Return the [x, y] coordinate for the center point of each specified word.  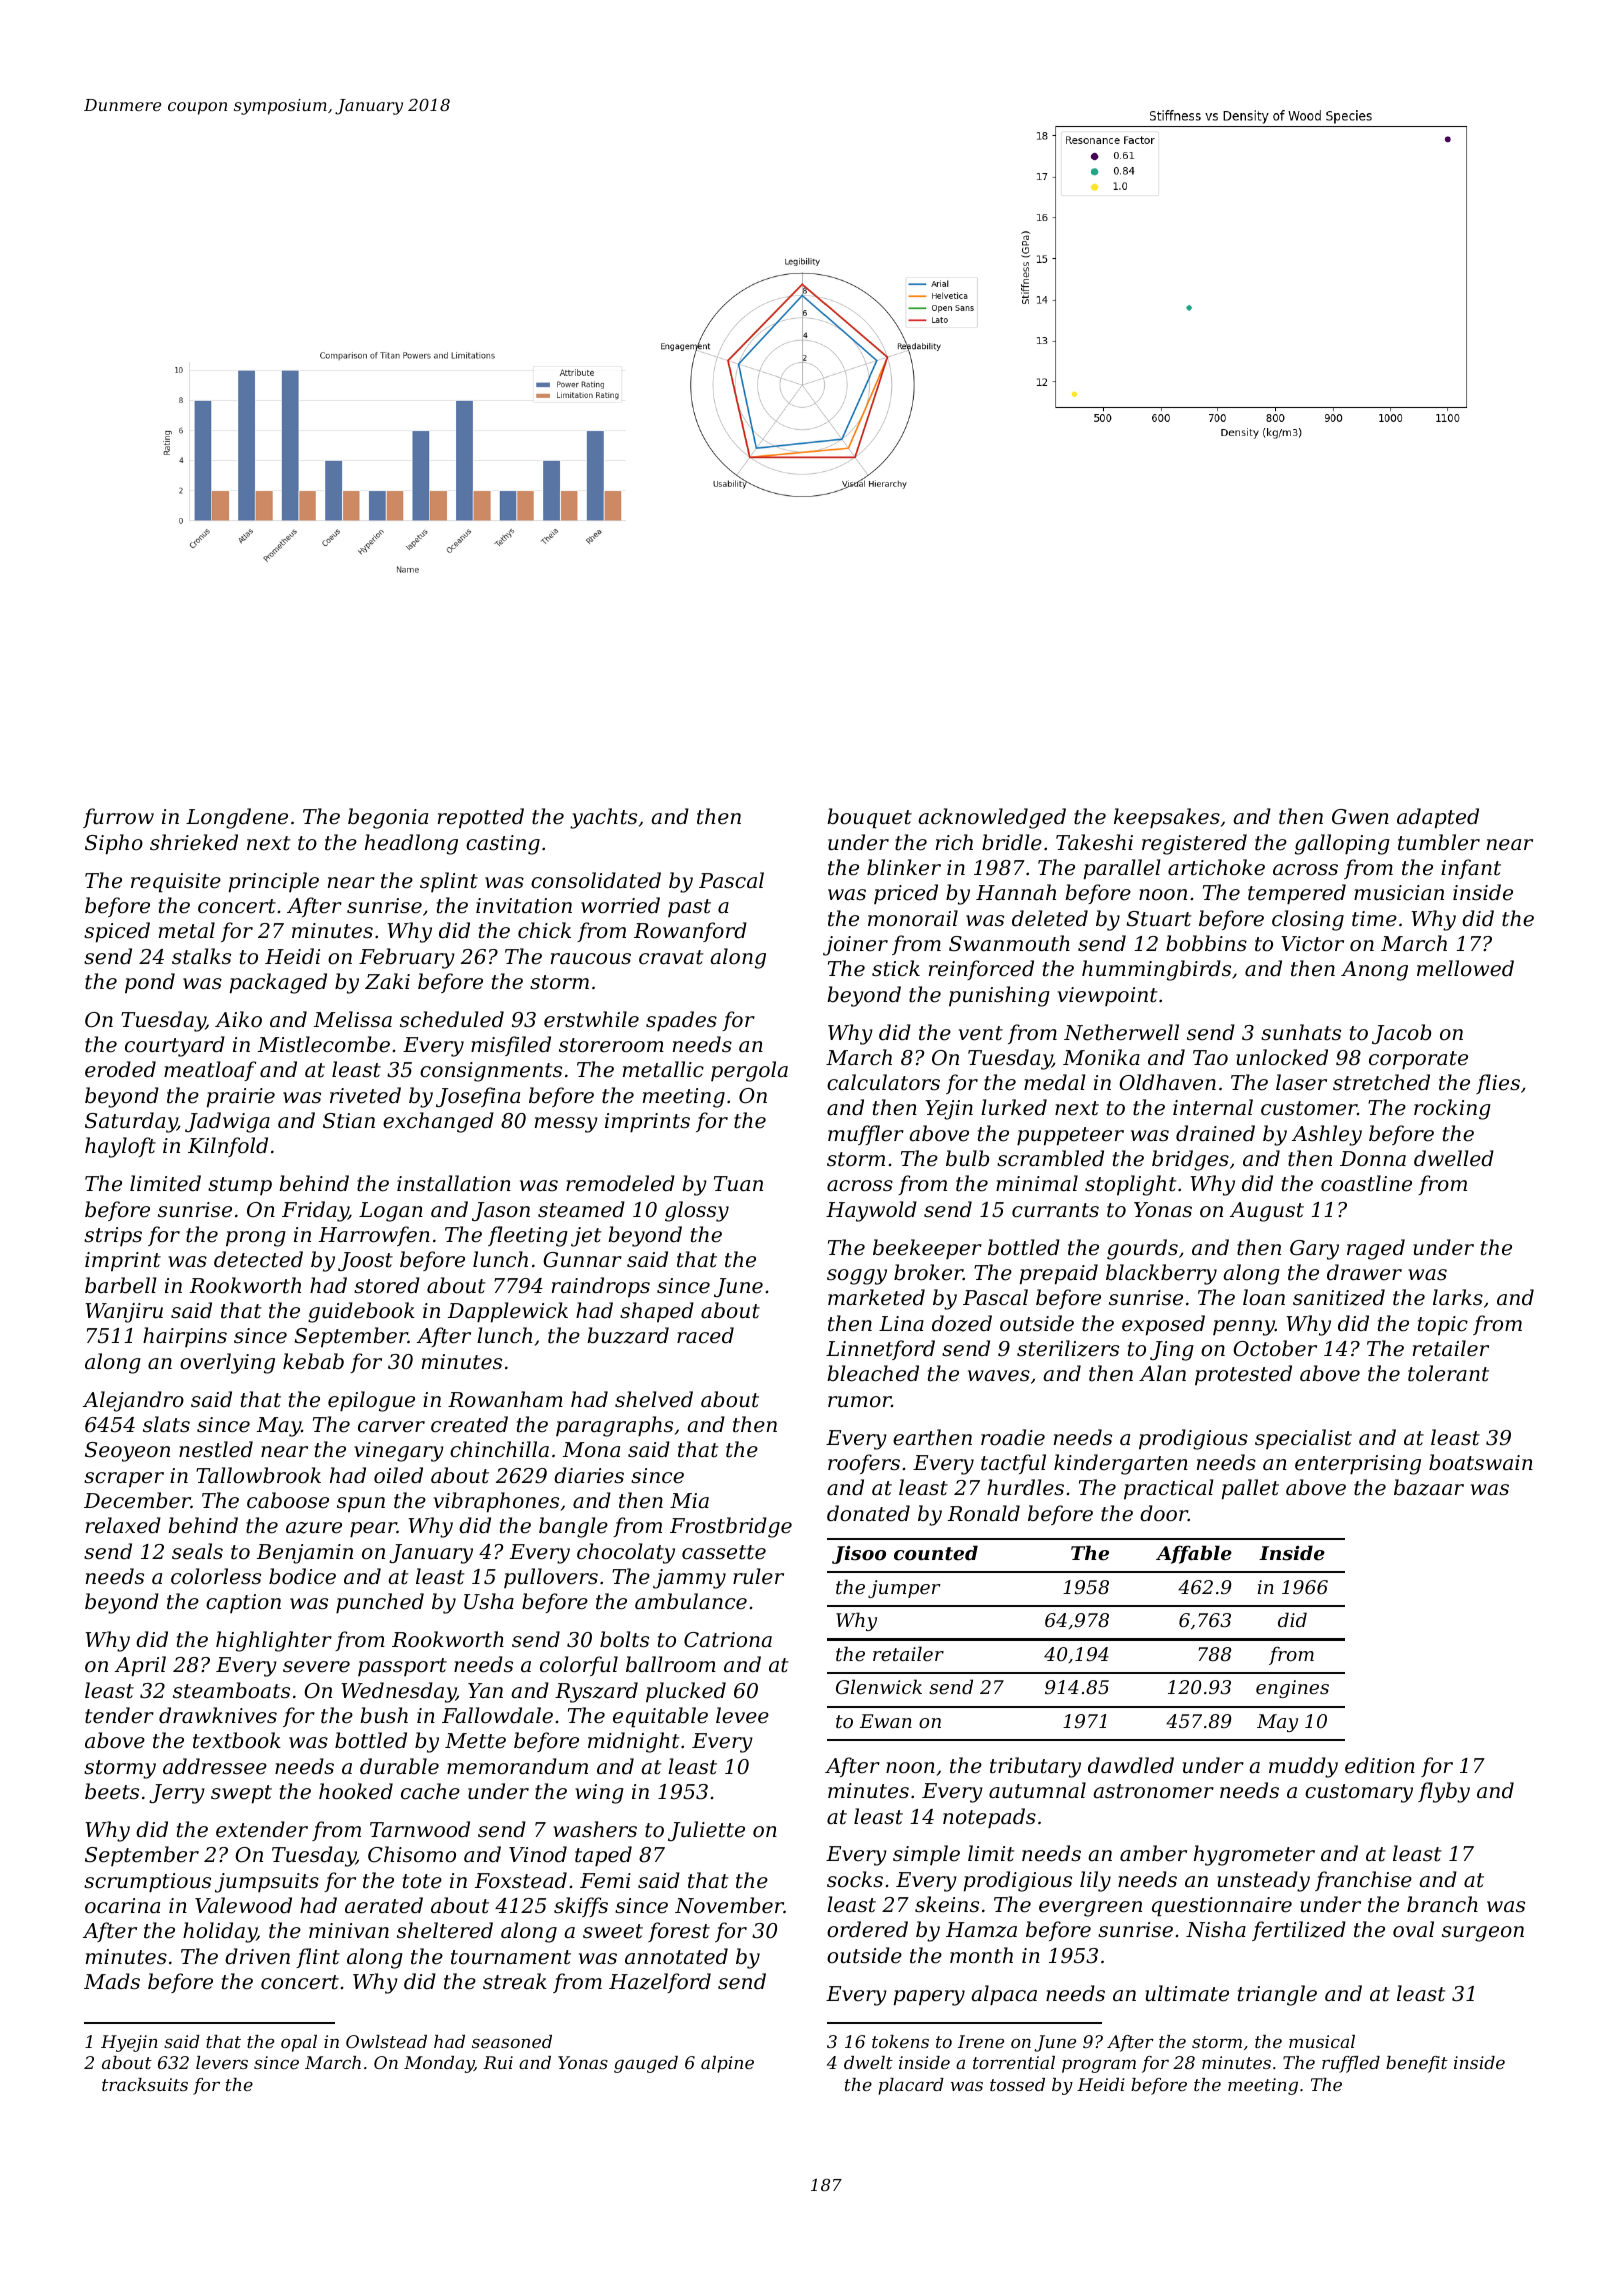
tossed [1017, 2084]
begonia [388, 818]
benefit [1417, 2064]
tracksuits [145, 2084]
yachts [603, 818]
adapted [1438, 818]
